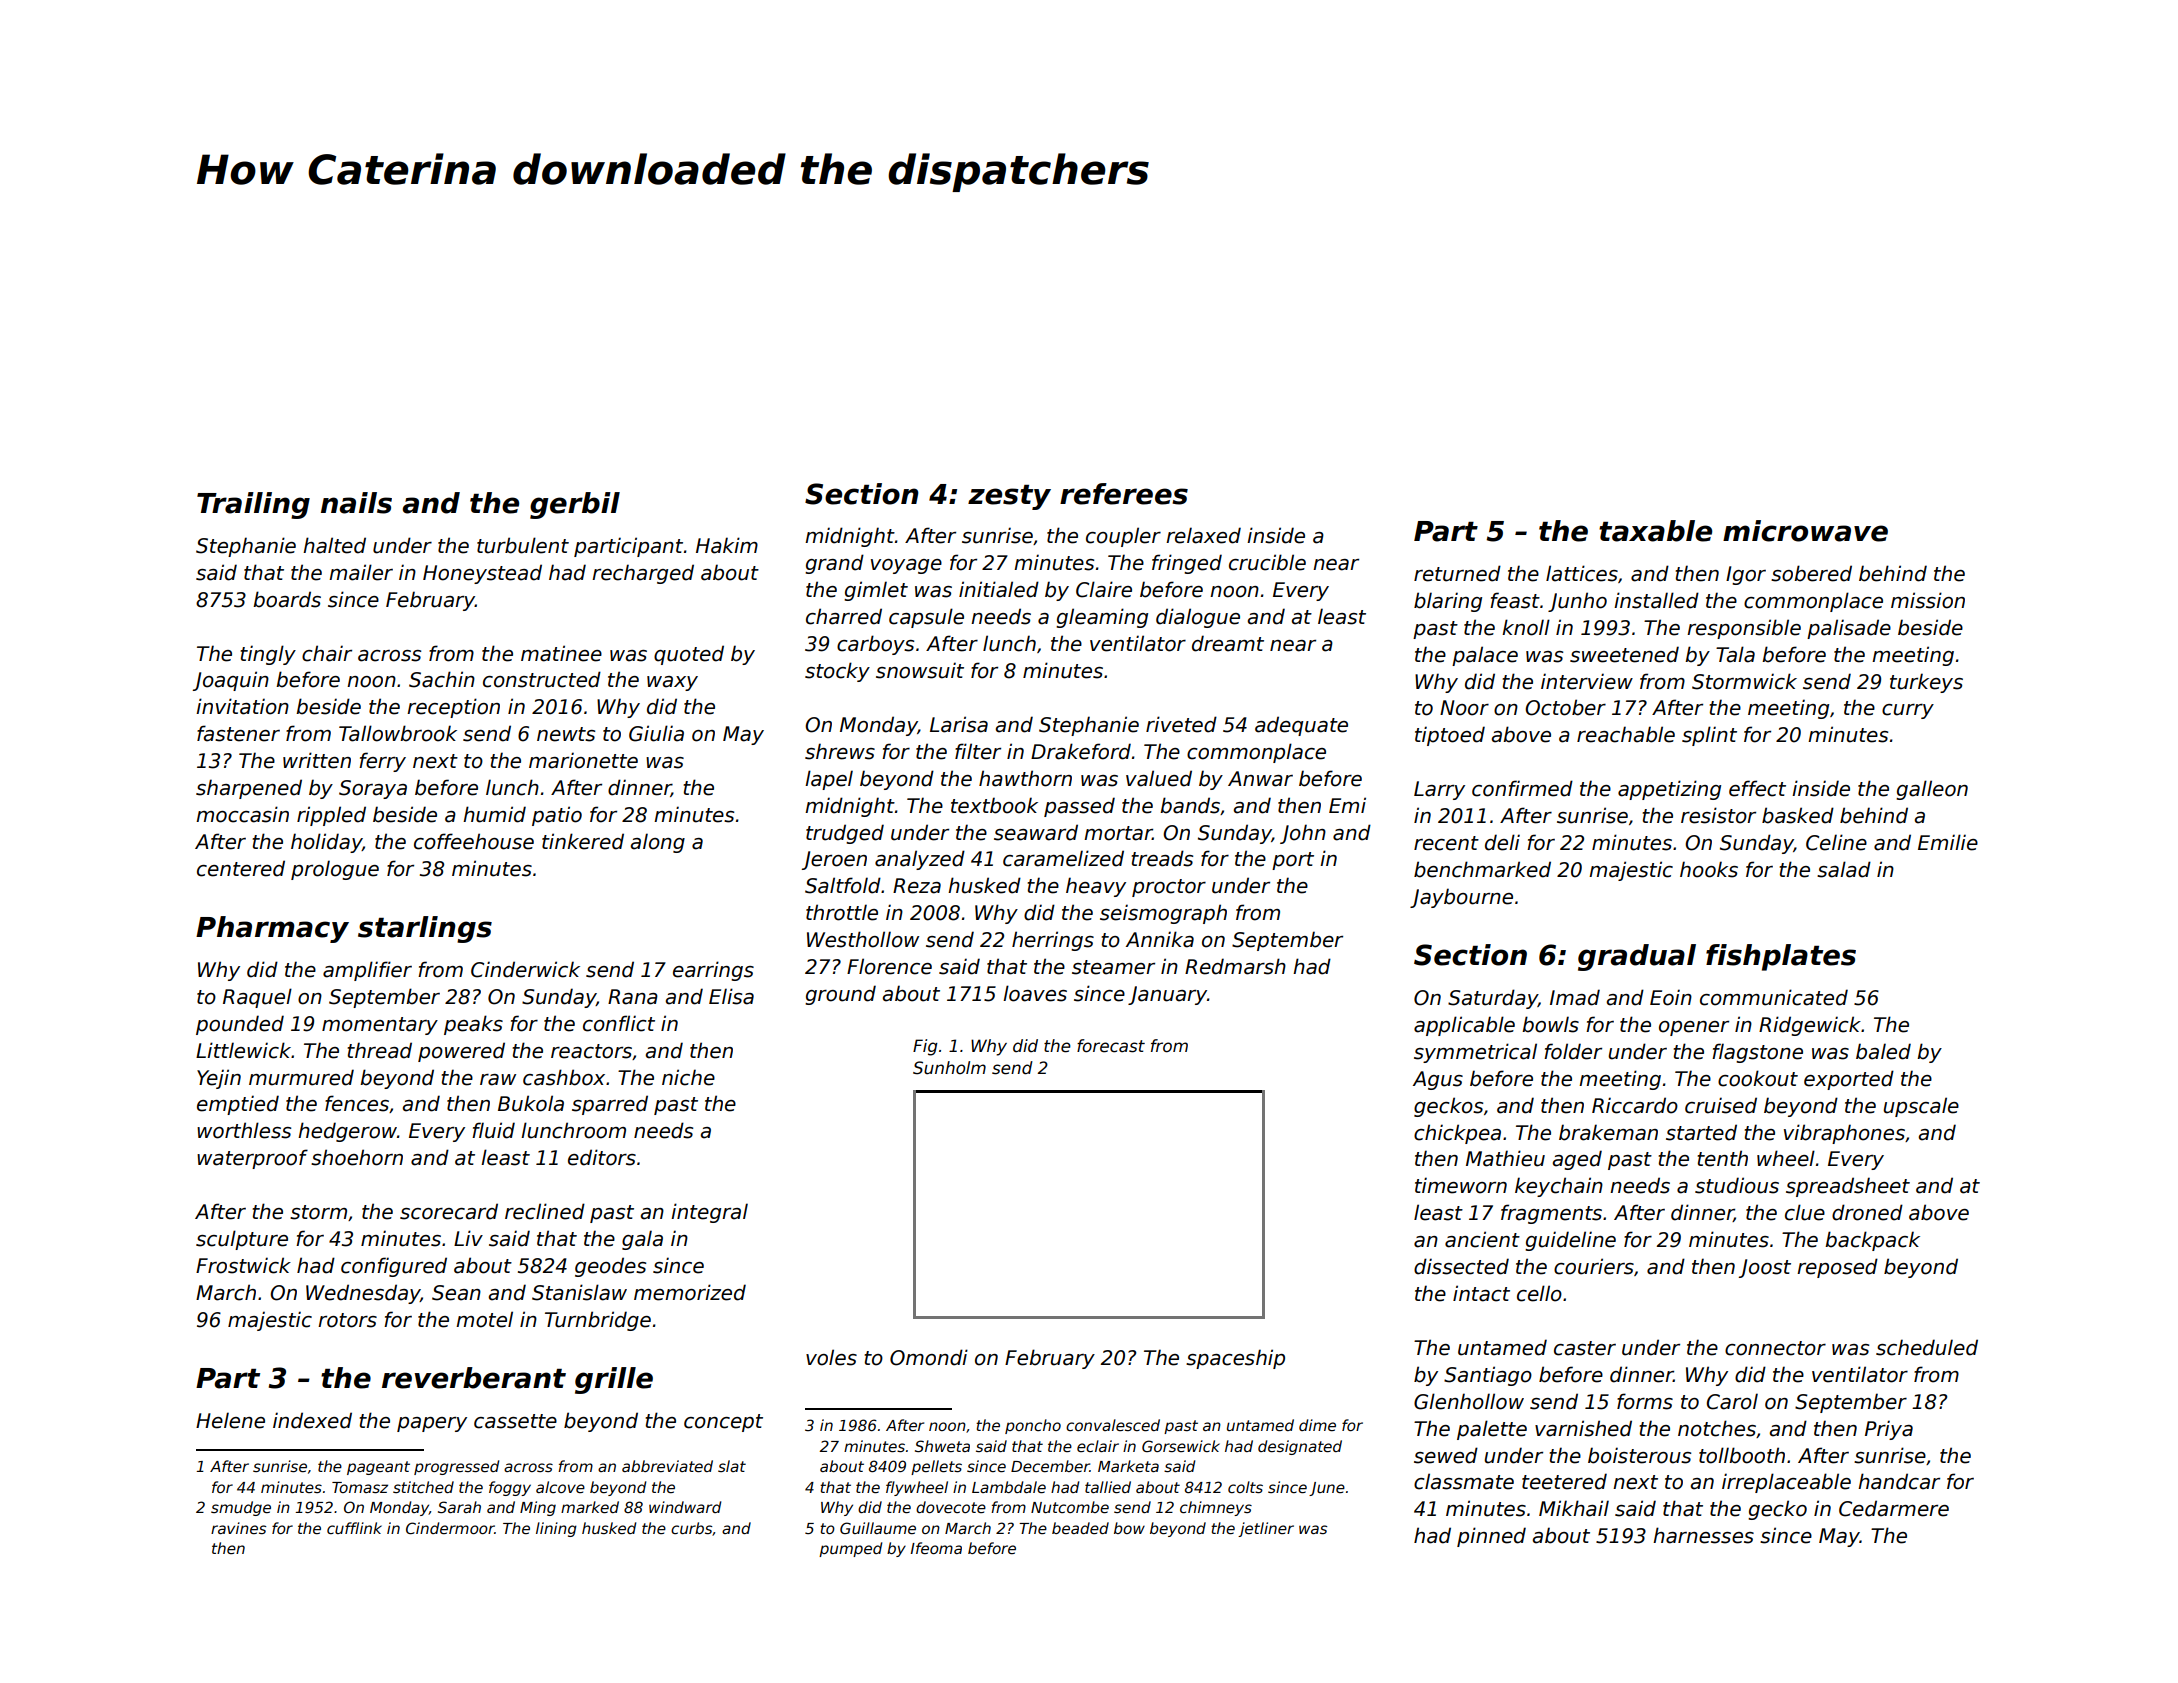 The image size is (2178, 1683). I want to click on curry, so click(1908, 711).
